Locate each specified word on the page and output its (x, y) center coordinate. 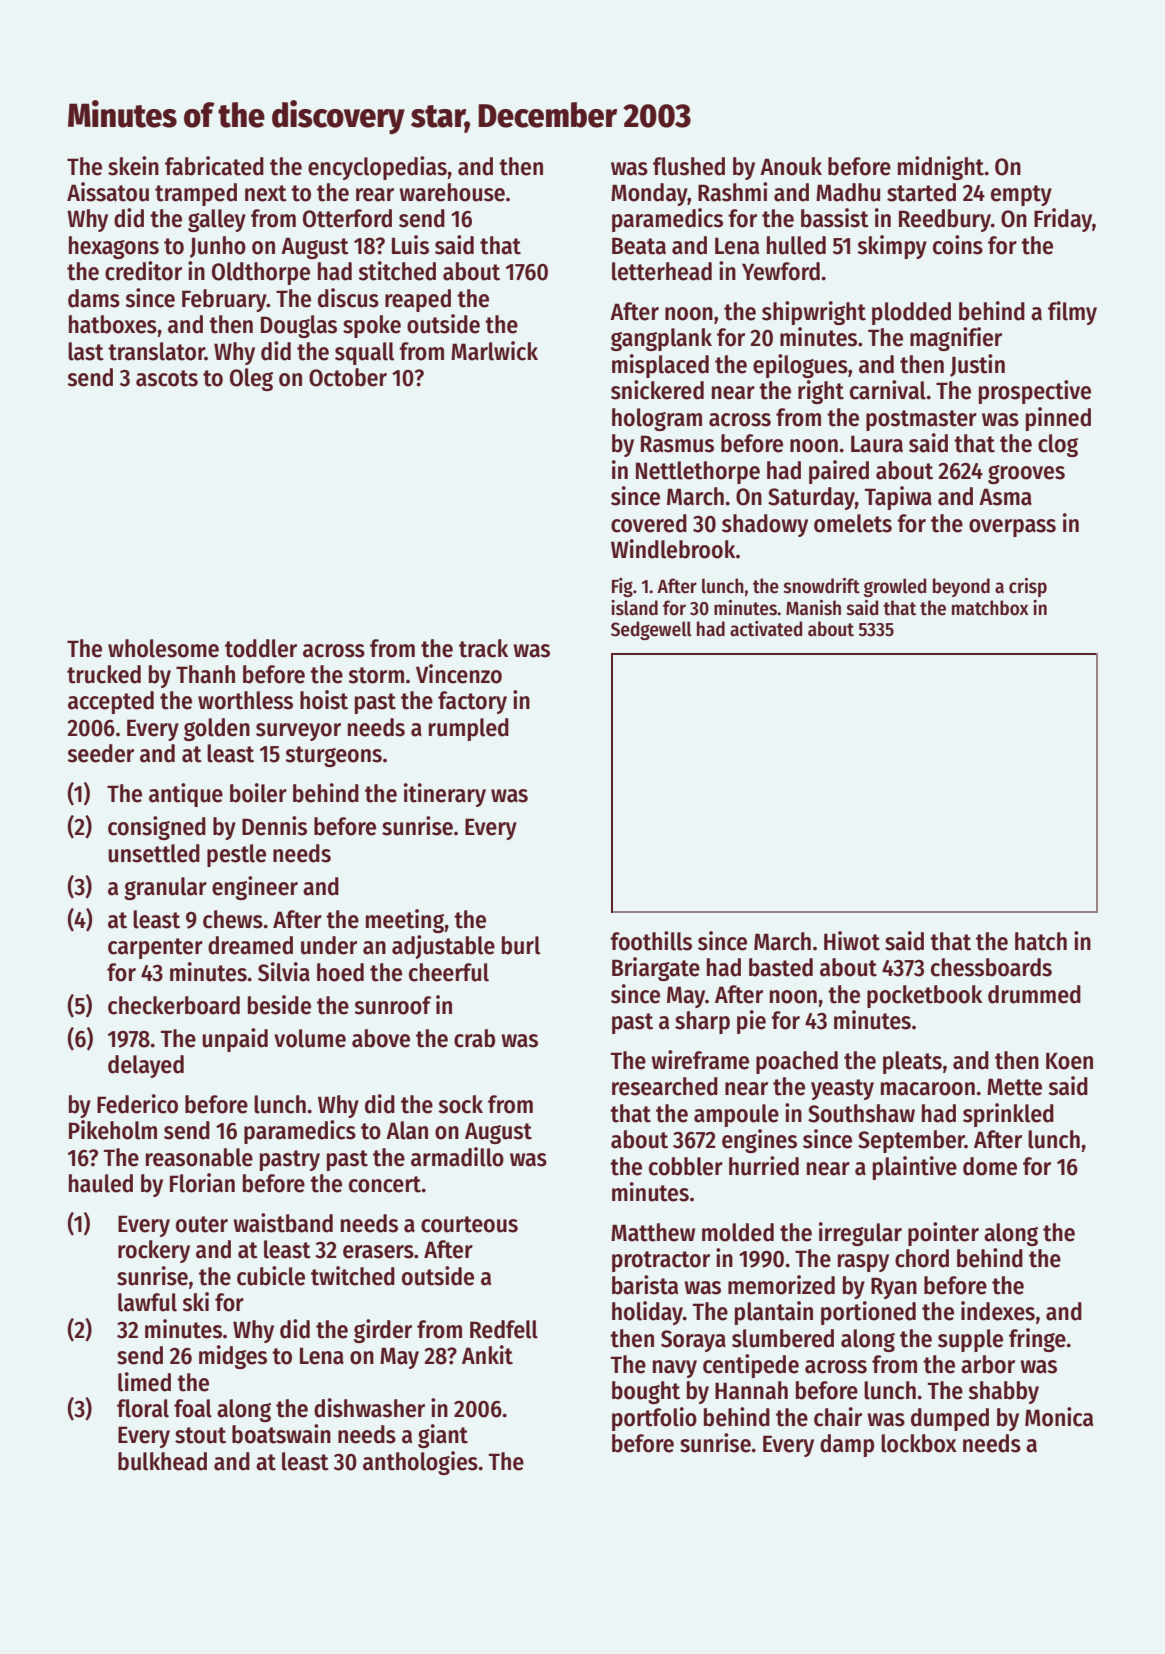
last (86, 351)
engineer (255, 888)
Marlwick (494, 351)
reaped (418, 300)
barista (645, 1285)
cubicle (271, 1276)
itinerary (445, 795)
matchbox (990, 608)
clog (1058, 445)
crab (474, 1038)
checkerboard (174, 1005)
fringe (1037, 1340)
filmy (1072, 313)
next (266, 193)
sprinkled (1008, 1115)
